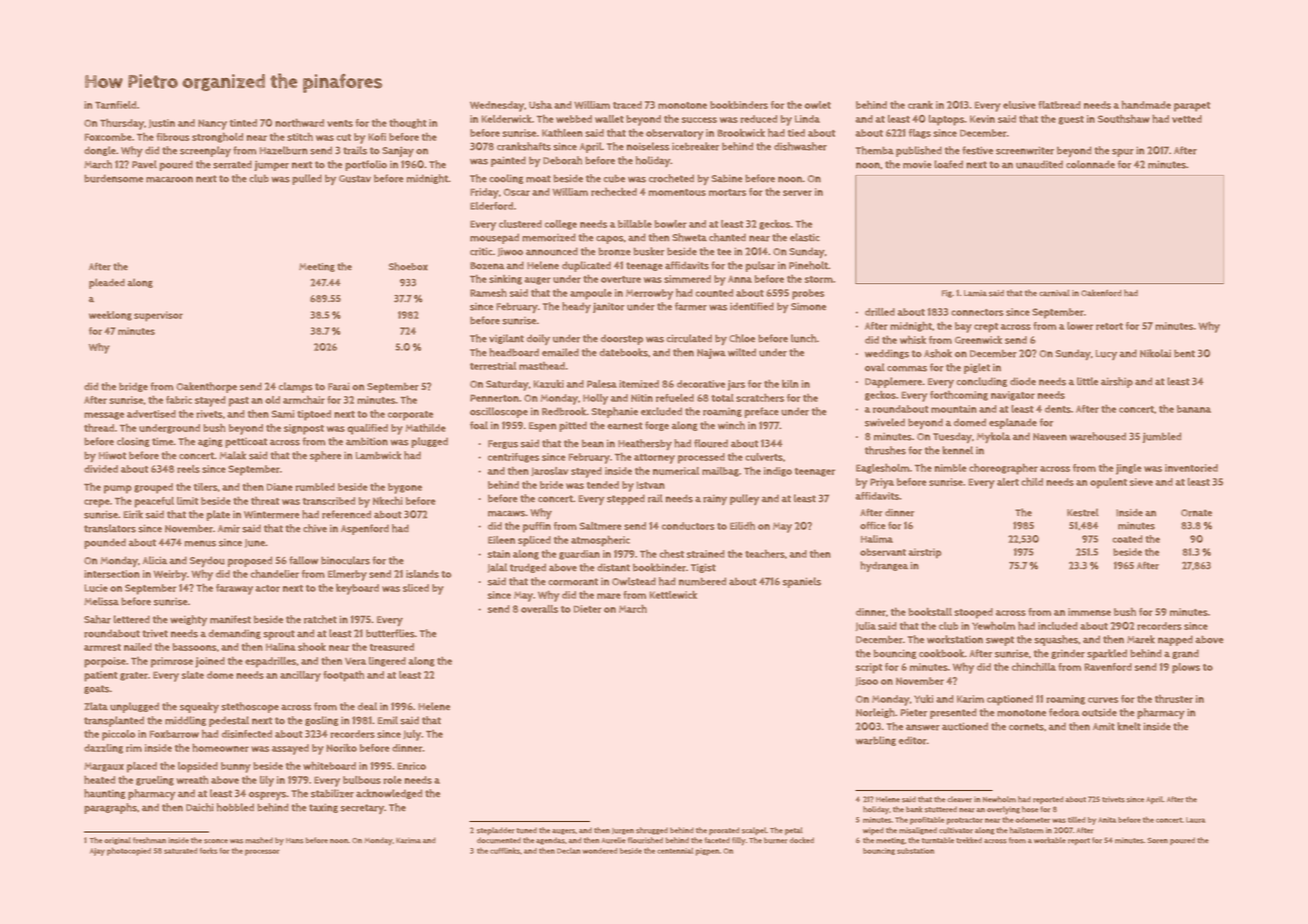  Describe the element at coordinates (205, 151) in the image. I see `screenplay` at that location.
